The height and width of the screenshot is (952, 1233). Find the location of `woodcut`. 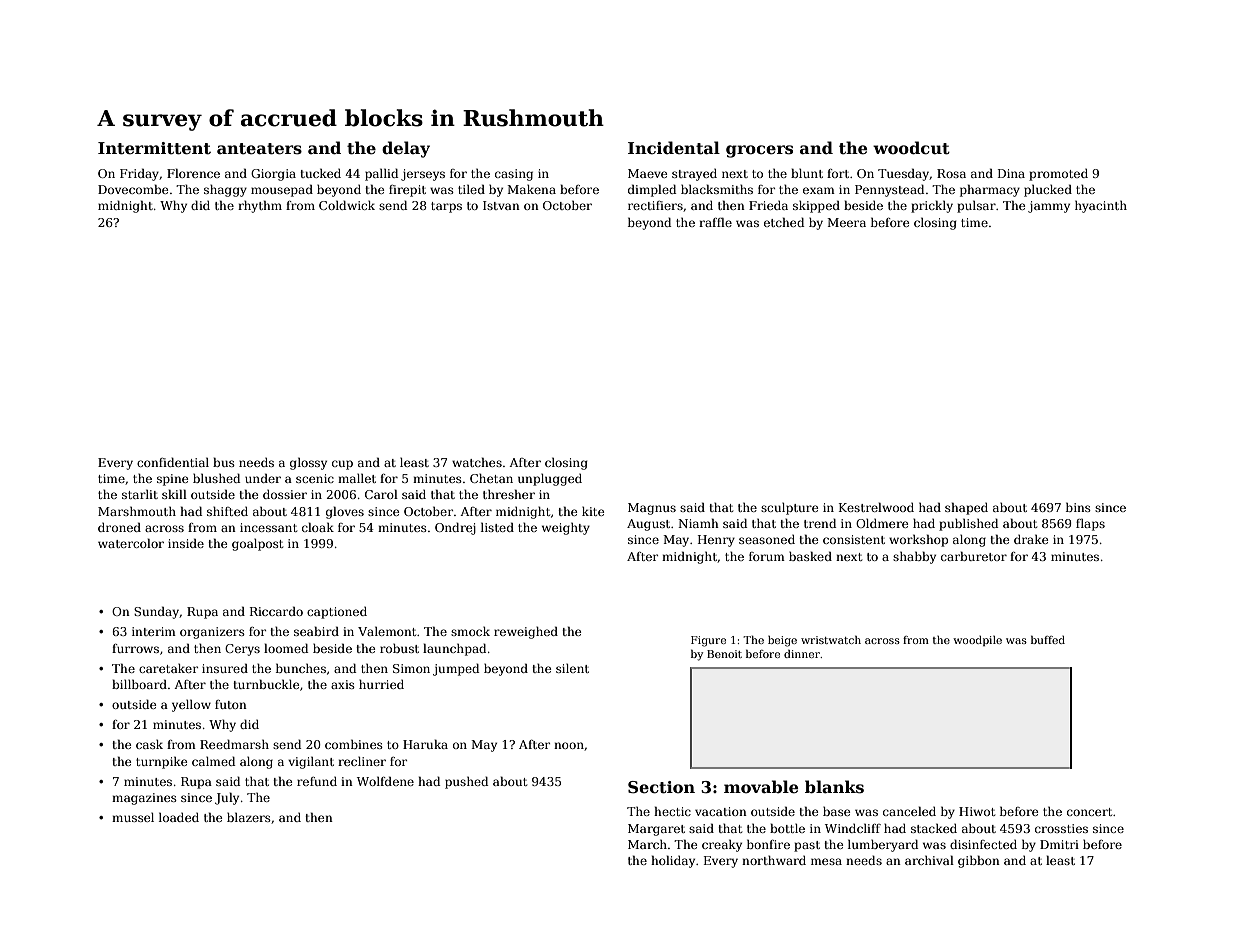

woodcut is located at coordinates (911, 148).
